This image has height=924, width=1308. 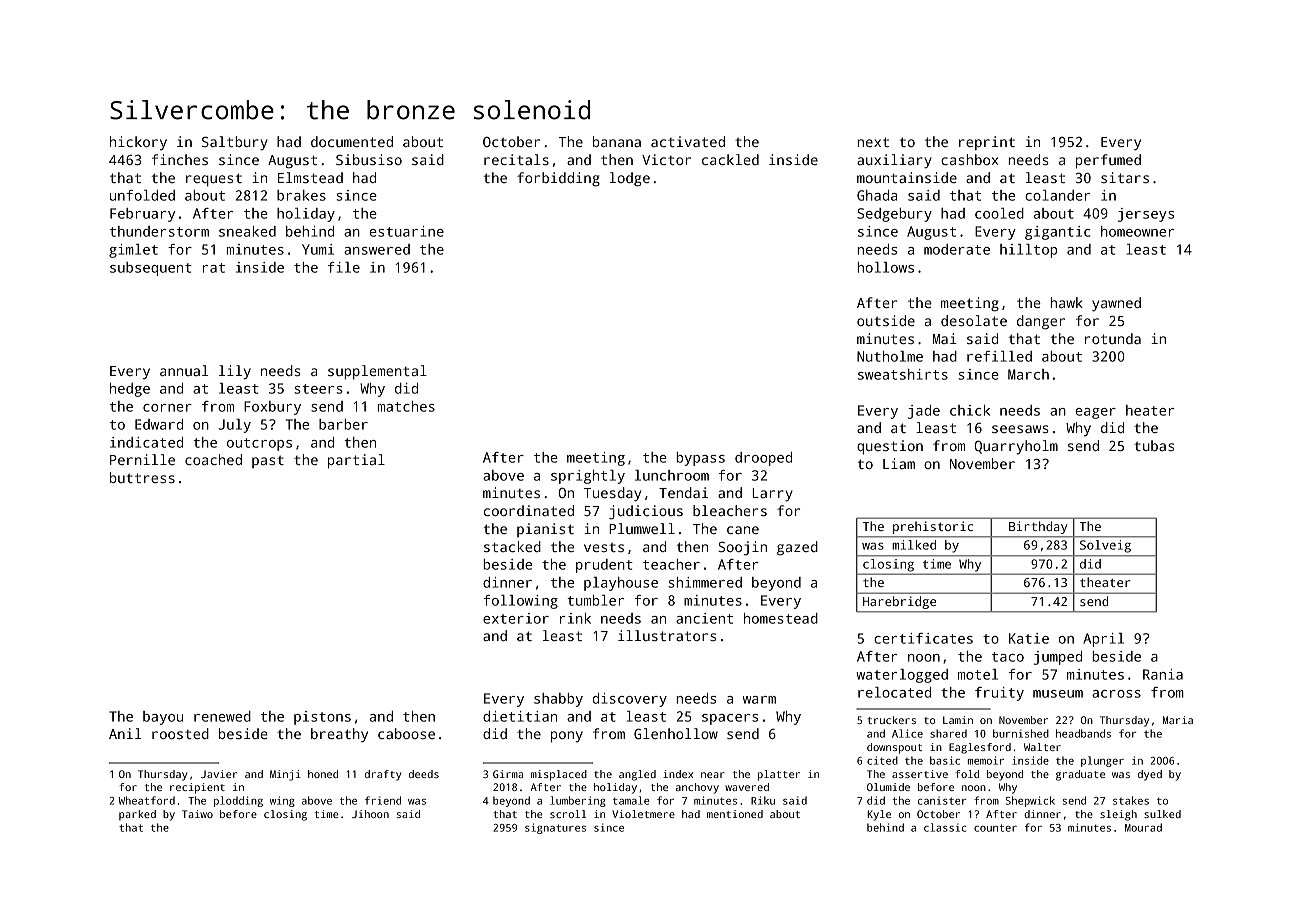 I want to click on exterior, so click(x=516, y=618).
